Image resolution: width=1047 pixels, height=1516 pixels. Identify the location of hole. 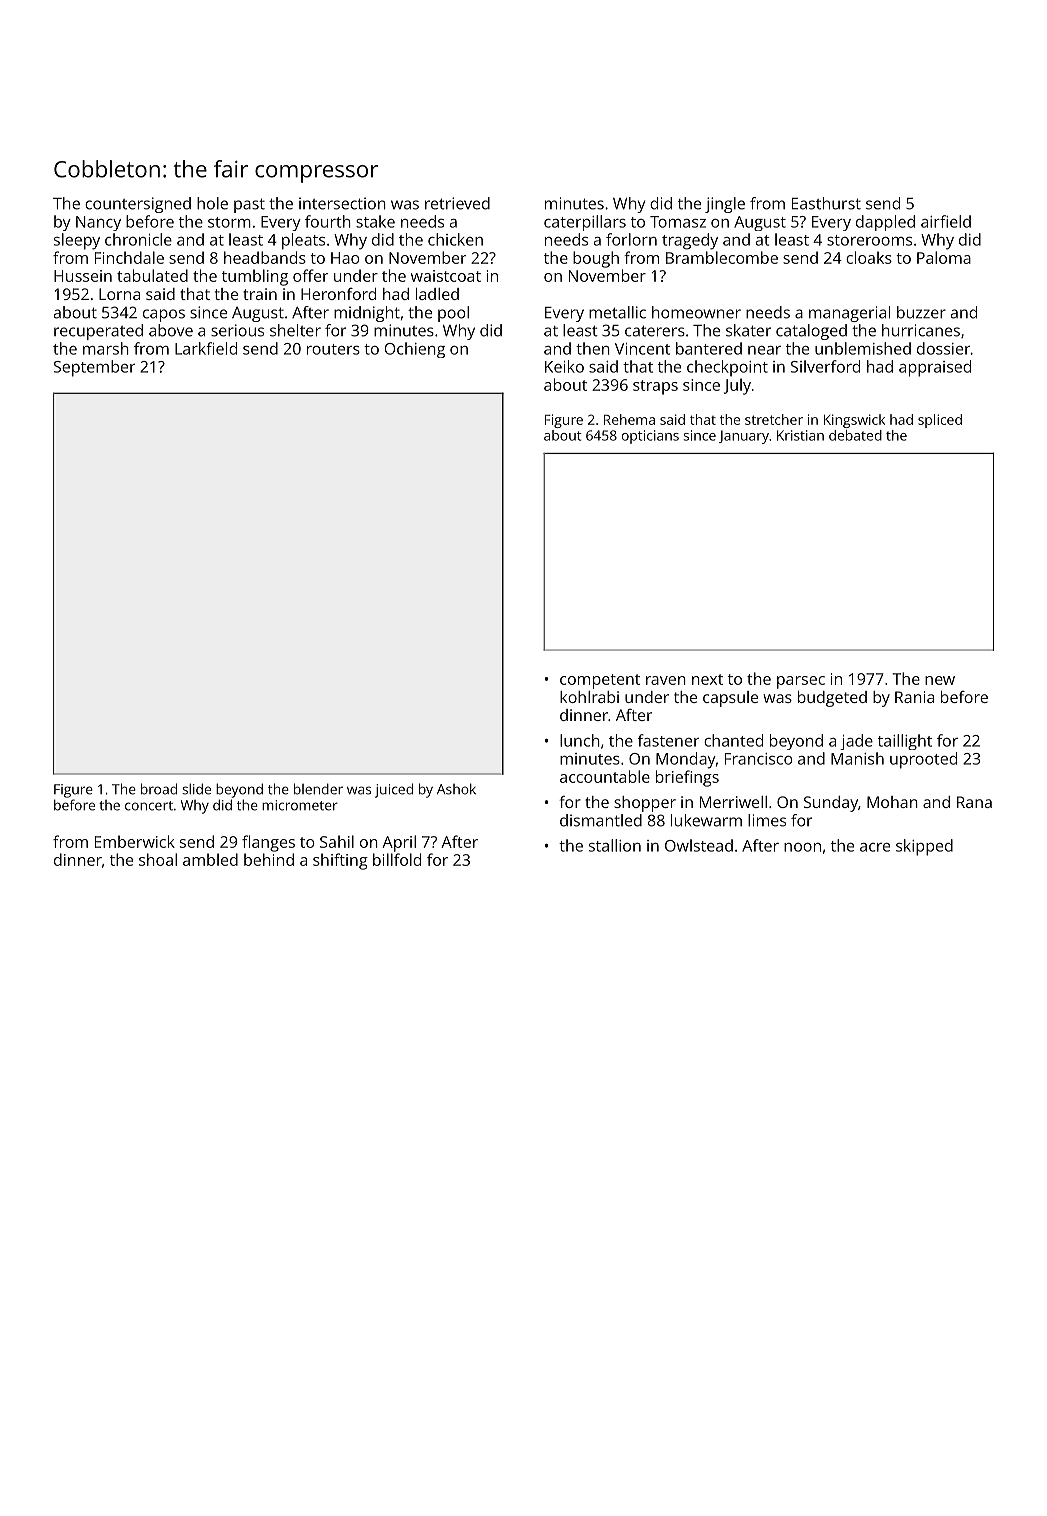
(212, 203).
